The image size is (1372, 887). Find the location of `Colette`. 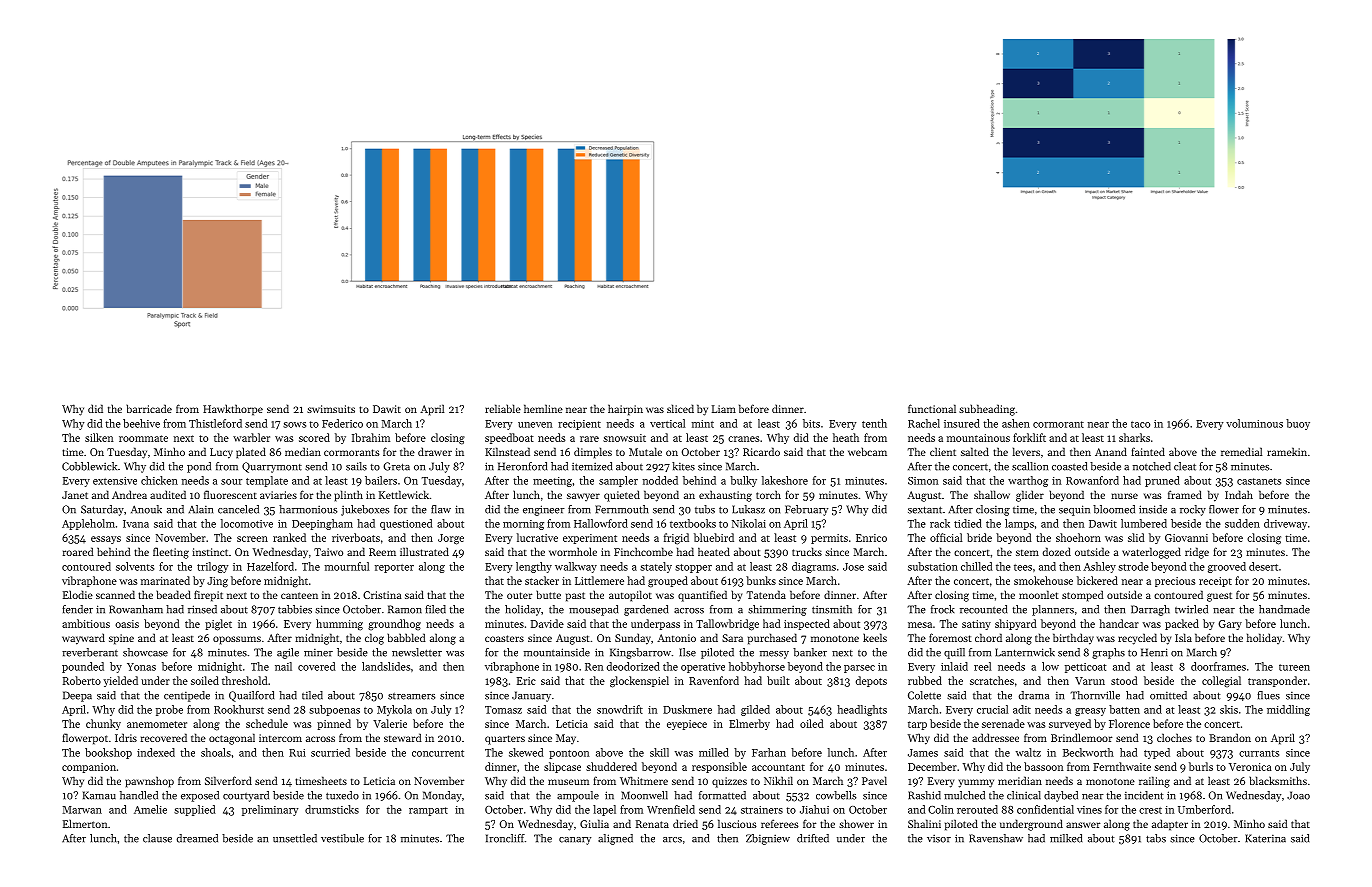

Colette is located at coordinates (924, 695).
